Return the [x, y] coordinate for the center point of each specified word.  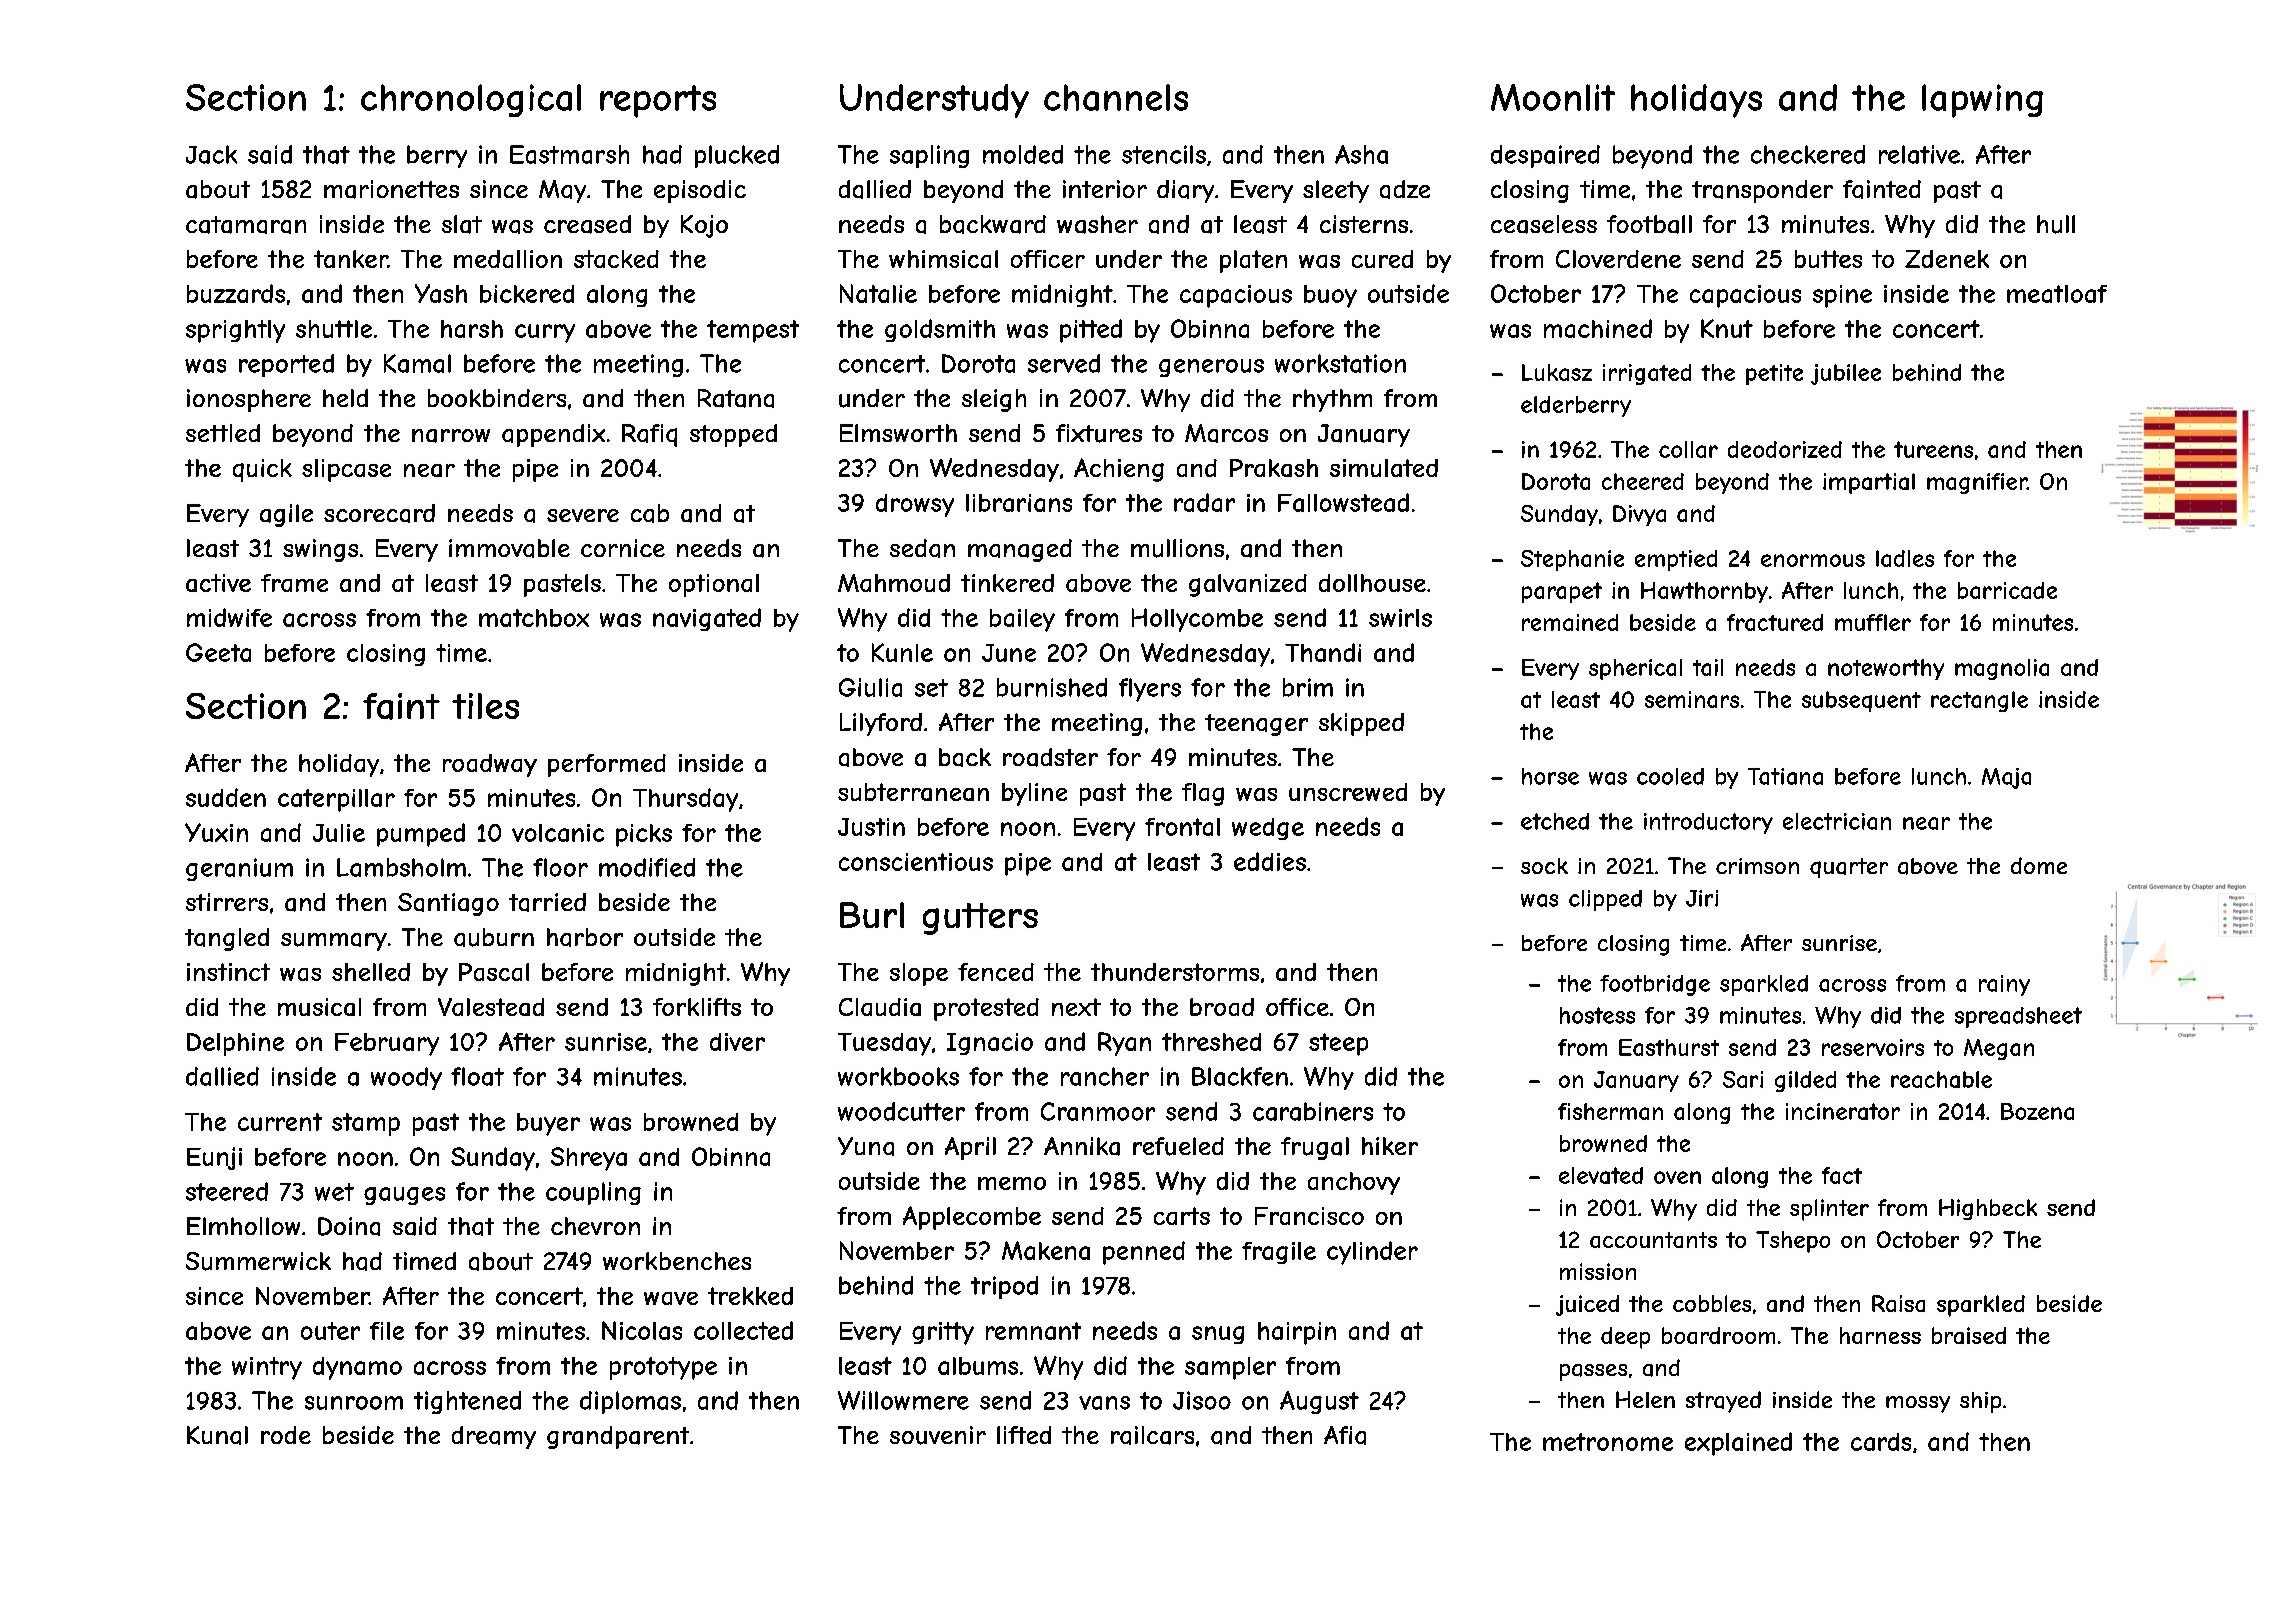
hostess [1597, 1015]
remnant [1033, 1331]
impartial [1869, 483]
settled [223, 433]
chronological [471, 100]
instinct [228, 972]
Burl [872, 915]
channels [1116, 97]
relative [1919, 154]
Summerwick [258, 1261]
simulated [1384, 468]
